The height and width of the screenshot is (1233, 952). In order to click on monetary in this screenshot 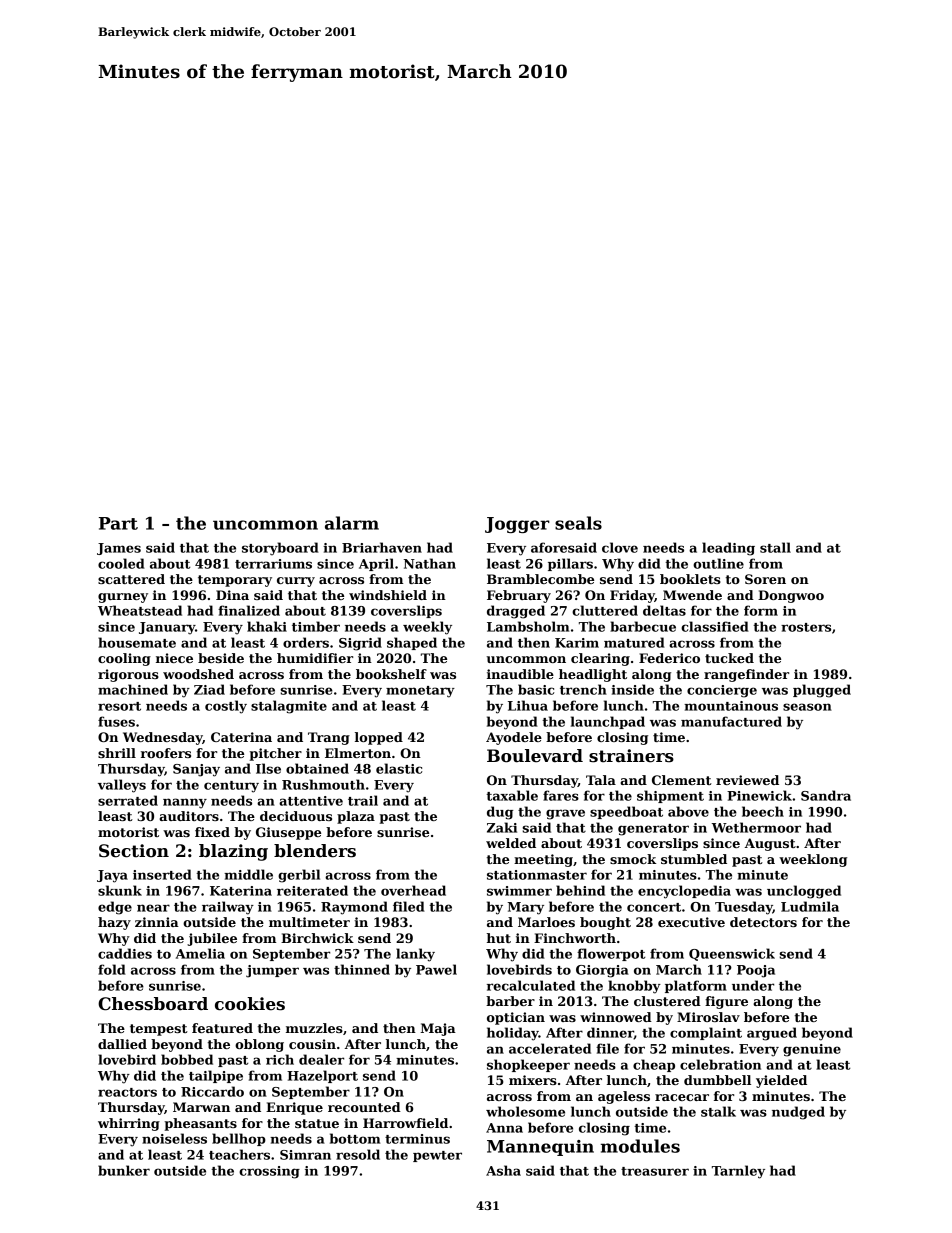, I will do `click(420, 692)`.
